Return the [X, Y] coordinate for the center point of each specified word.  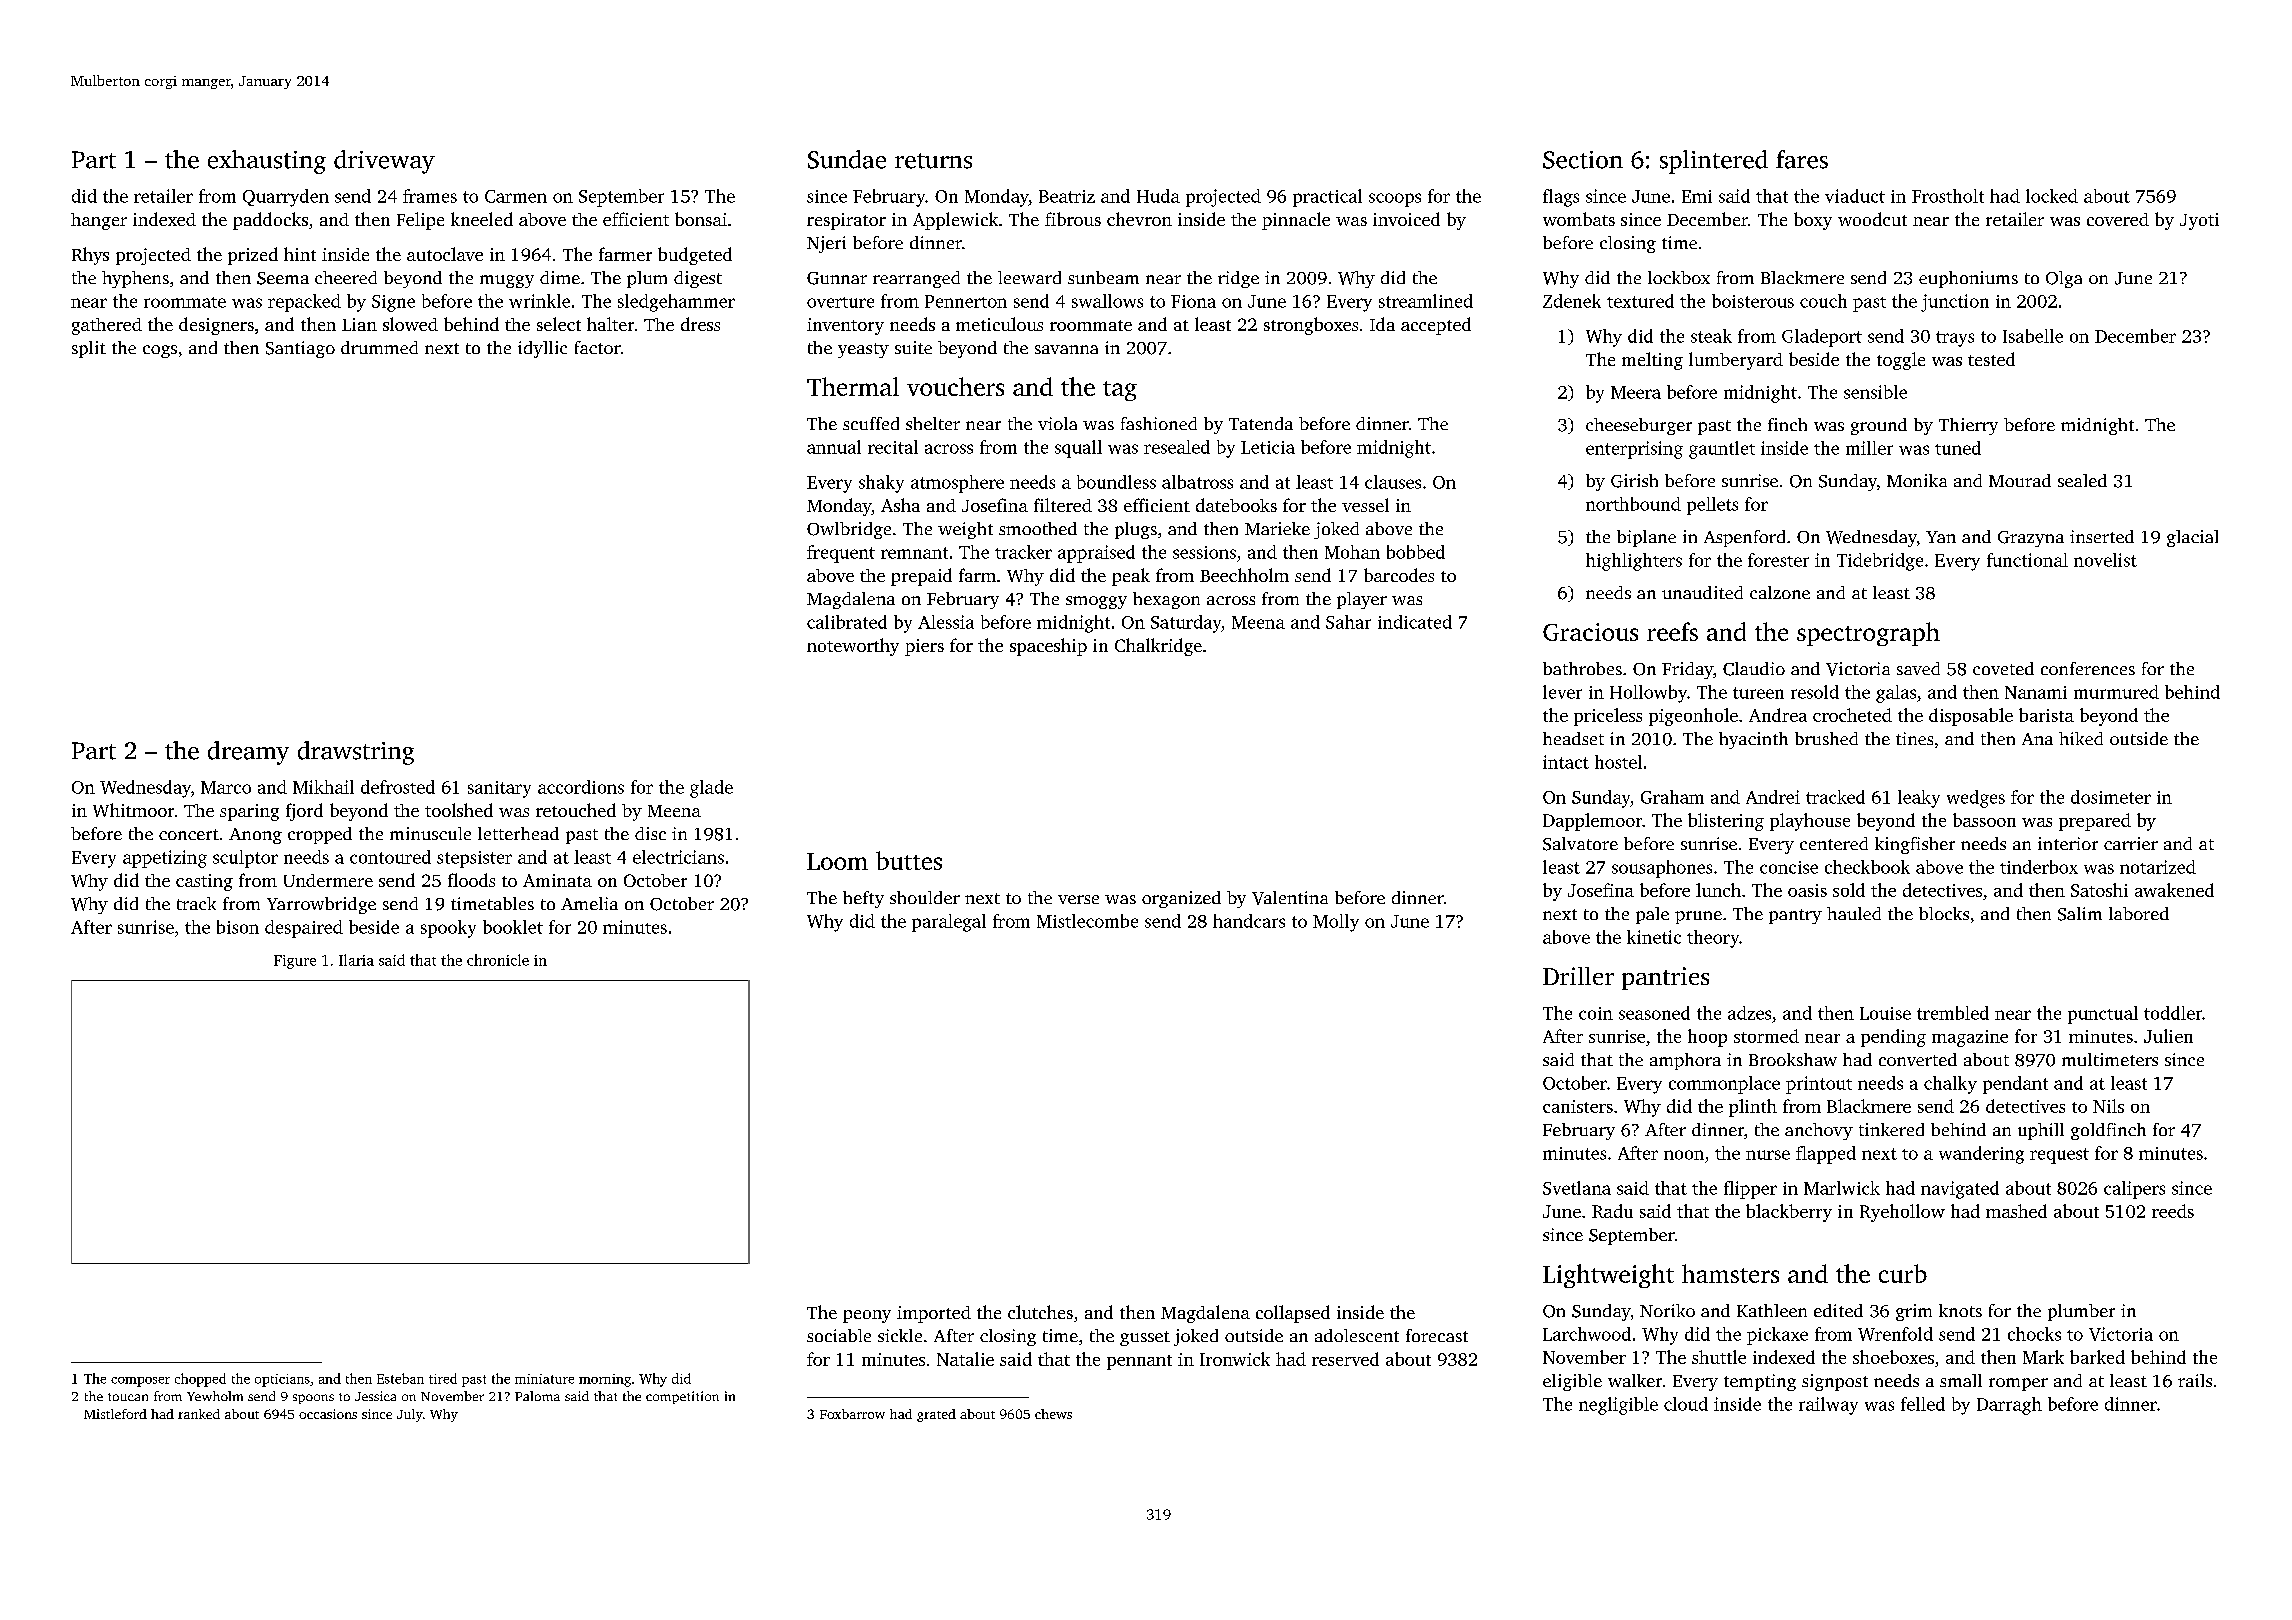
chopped [200, 1380]
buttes [909, 860]
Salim [2080, 914]
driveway [384, 162]
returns [933, 161]
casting [204, 882]
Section [1583, 160]
